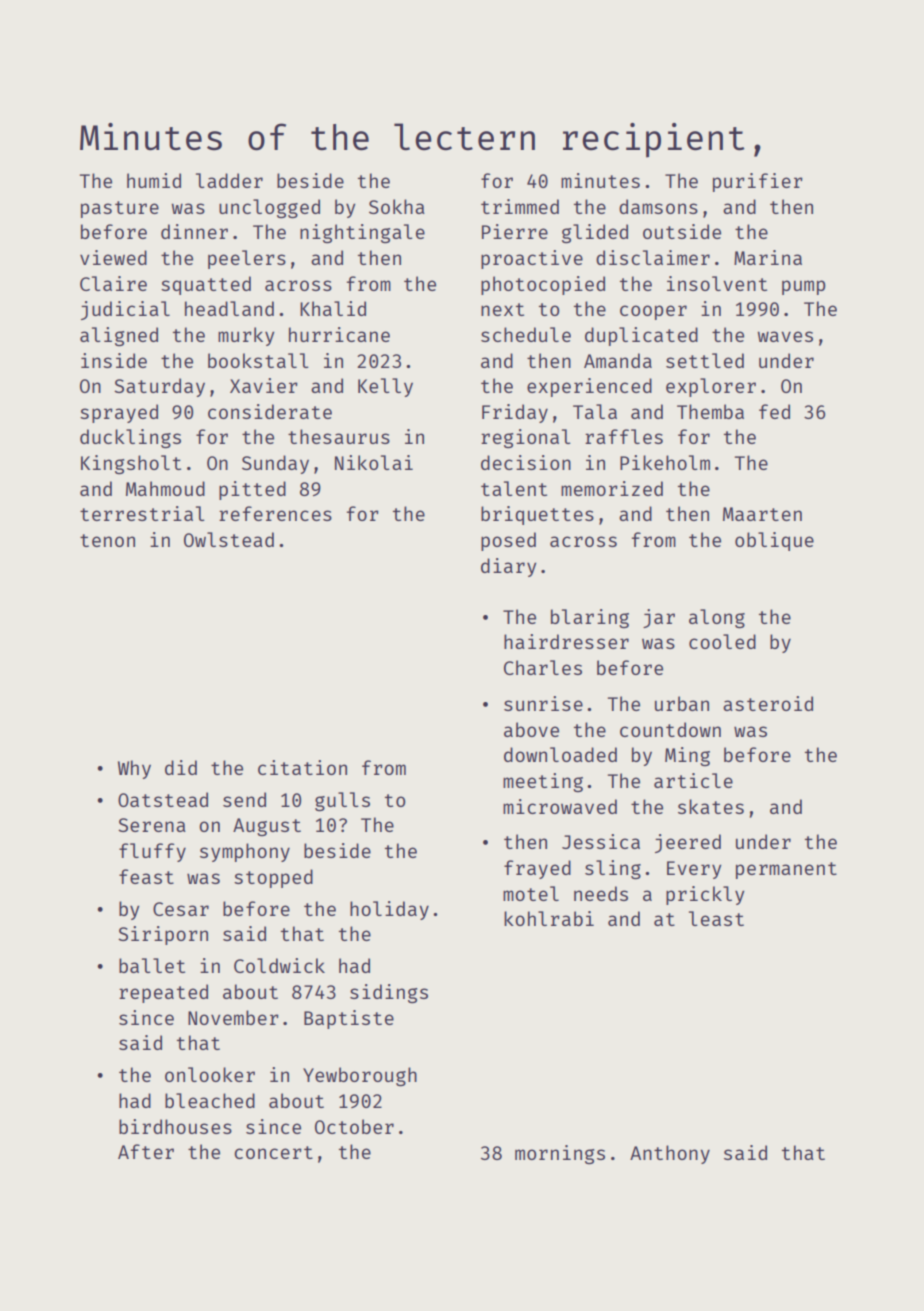 The width and height of the screenshot is (924, 1311). What do you see at coordinates (549, 918) in the screenshot?
I see `kohlrabi` at bounding box center [549, 918].
